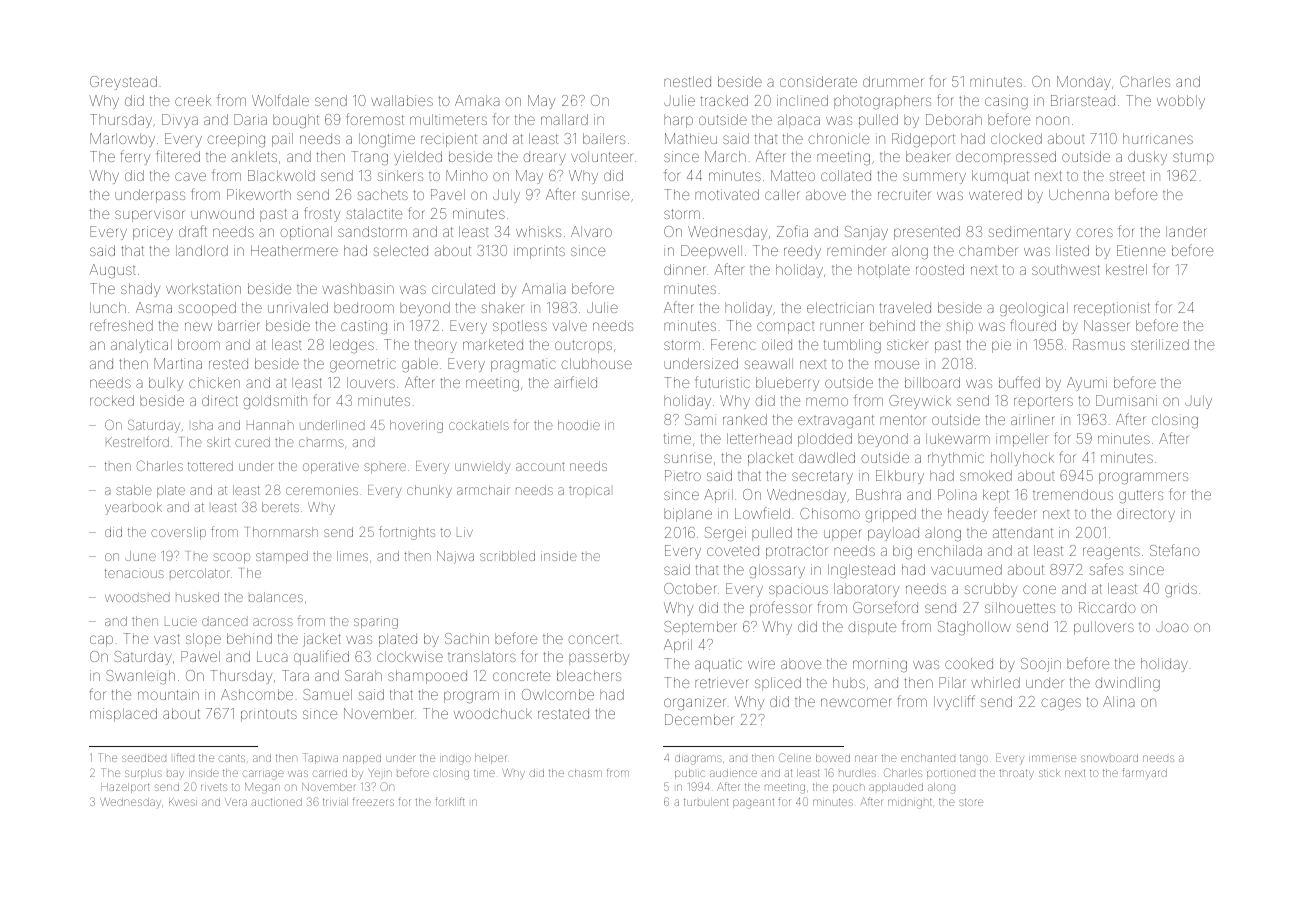 The image size is (1308, 924). I want to click on Monday, so click(1084, 83).
